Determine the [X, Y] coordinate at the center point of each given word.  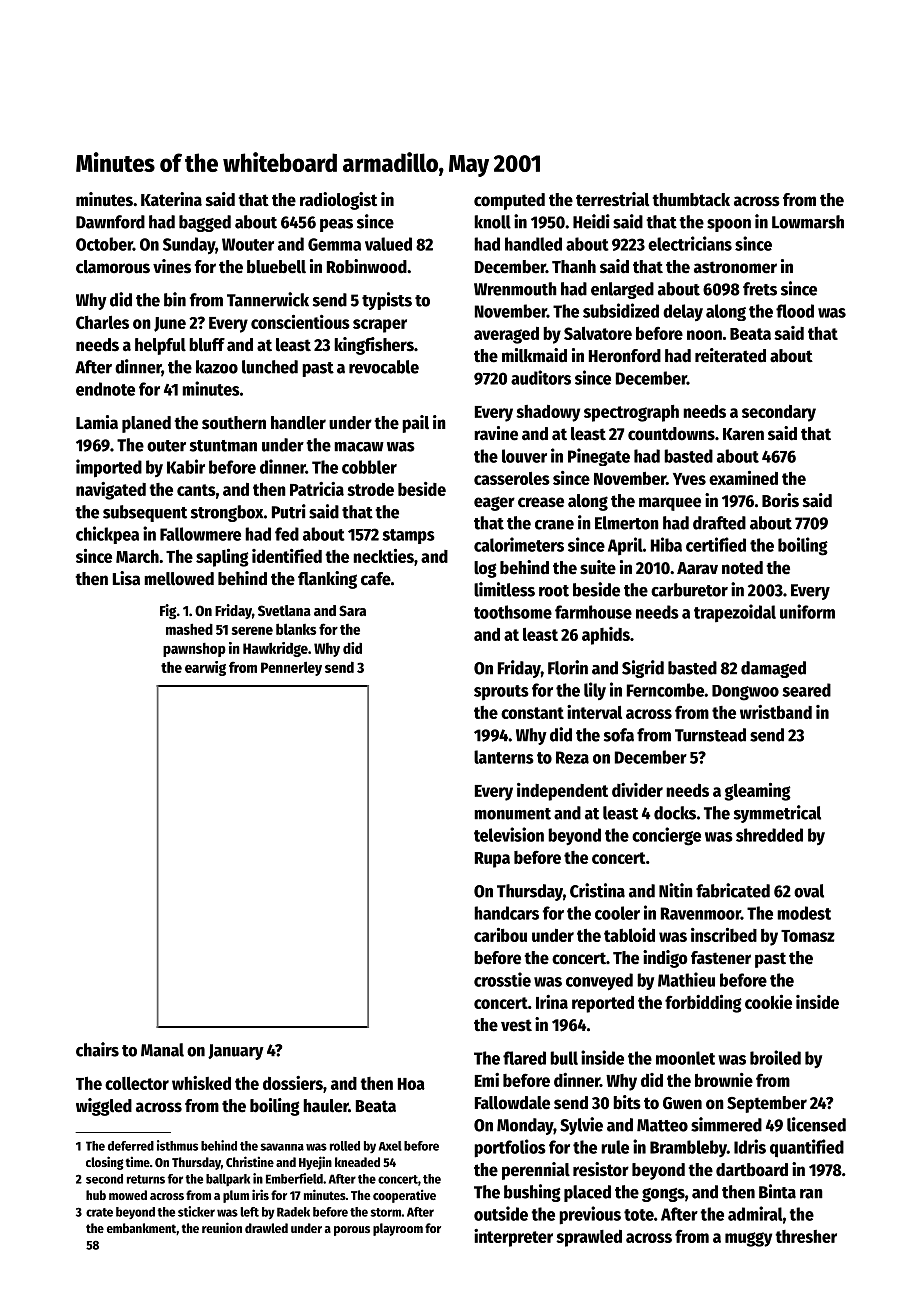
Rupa [492, 860]
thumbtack [691, 200]
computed [509, 201]
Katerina [171, 199]
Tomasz [808, 936]
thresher [806, 1236]
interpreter [513, 1238]
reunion [222, 1227]
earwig [205, 668]
